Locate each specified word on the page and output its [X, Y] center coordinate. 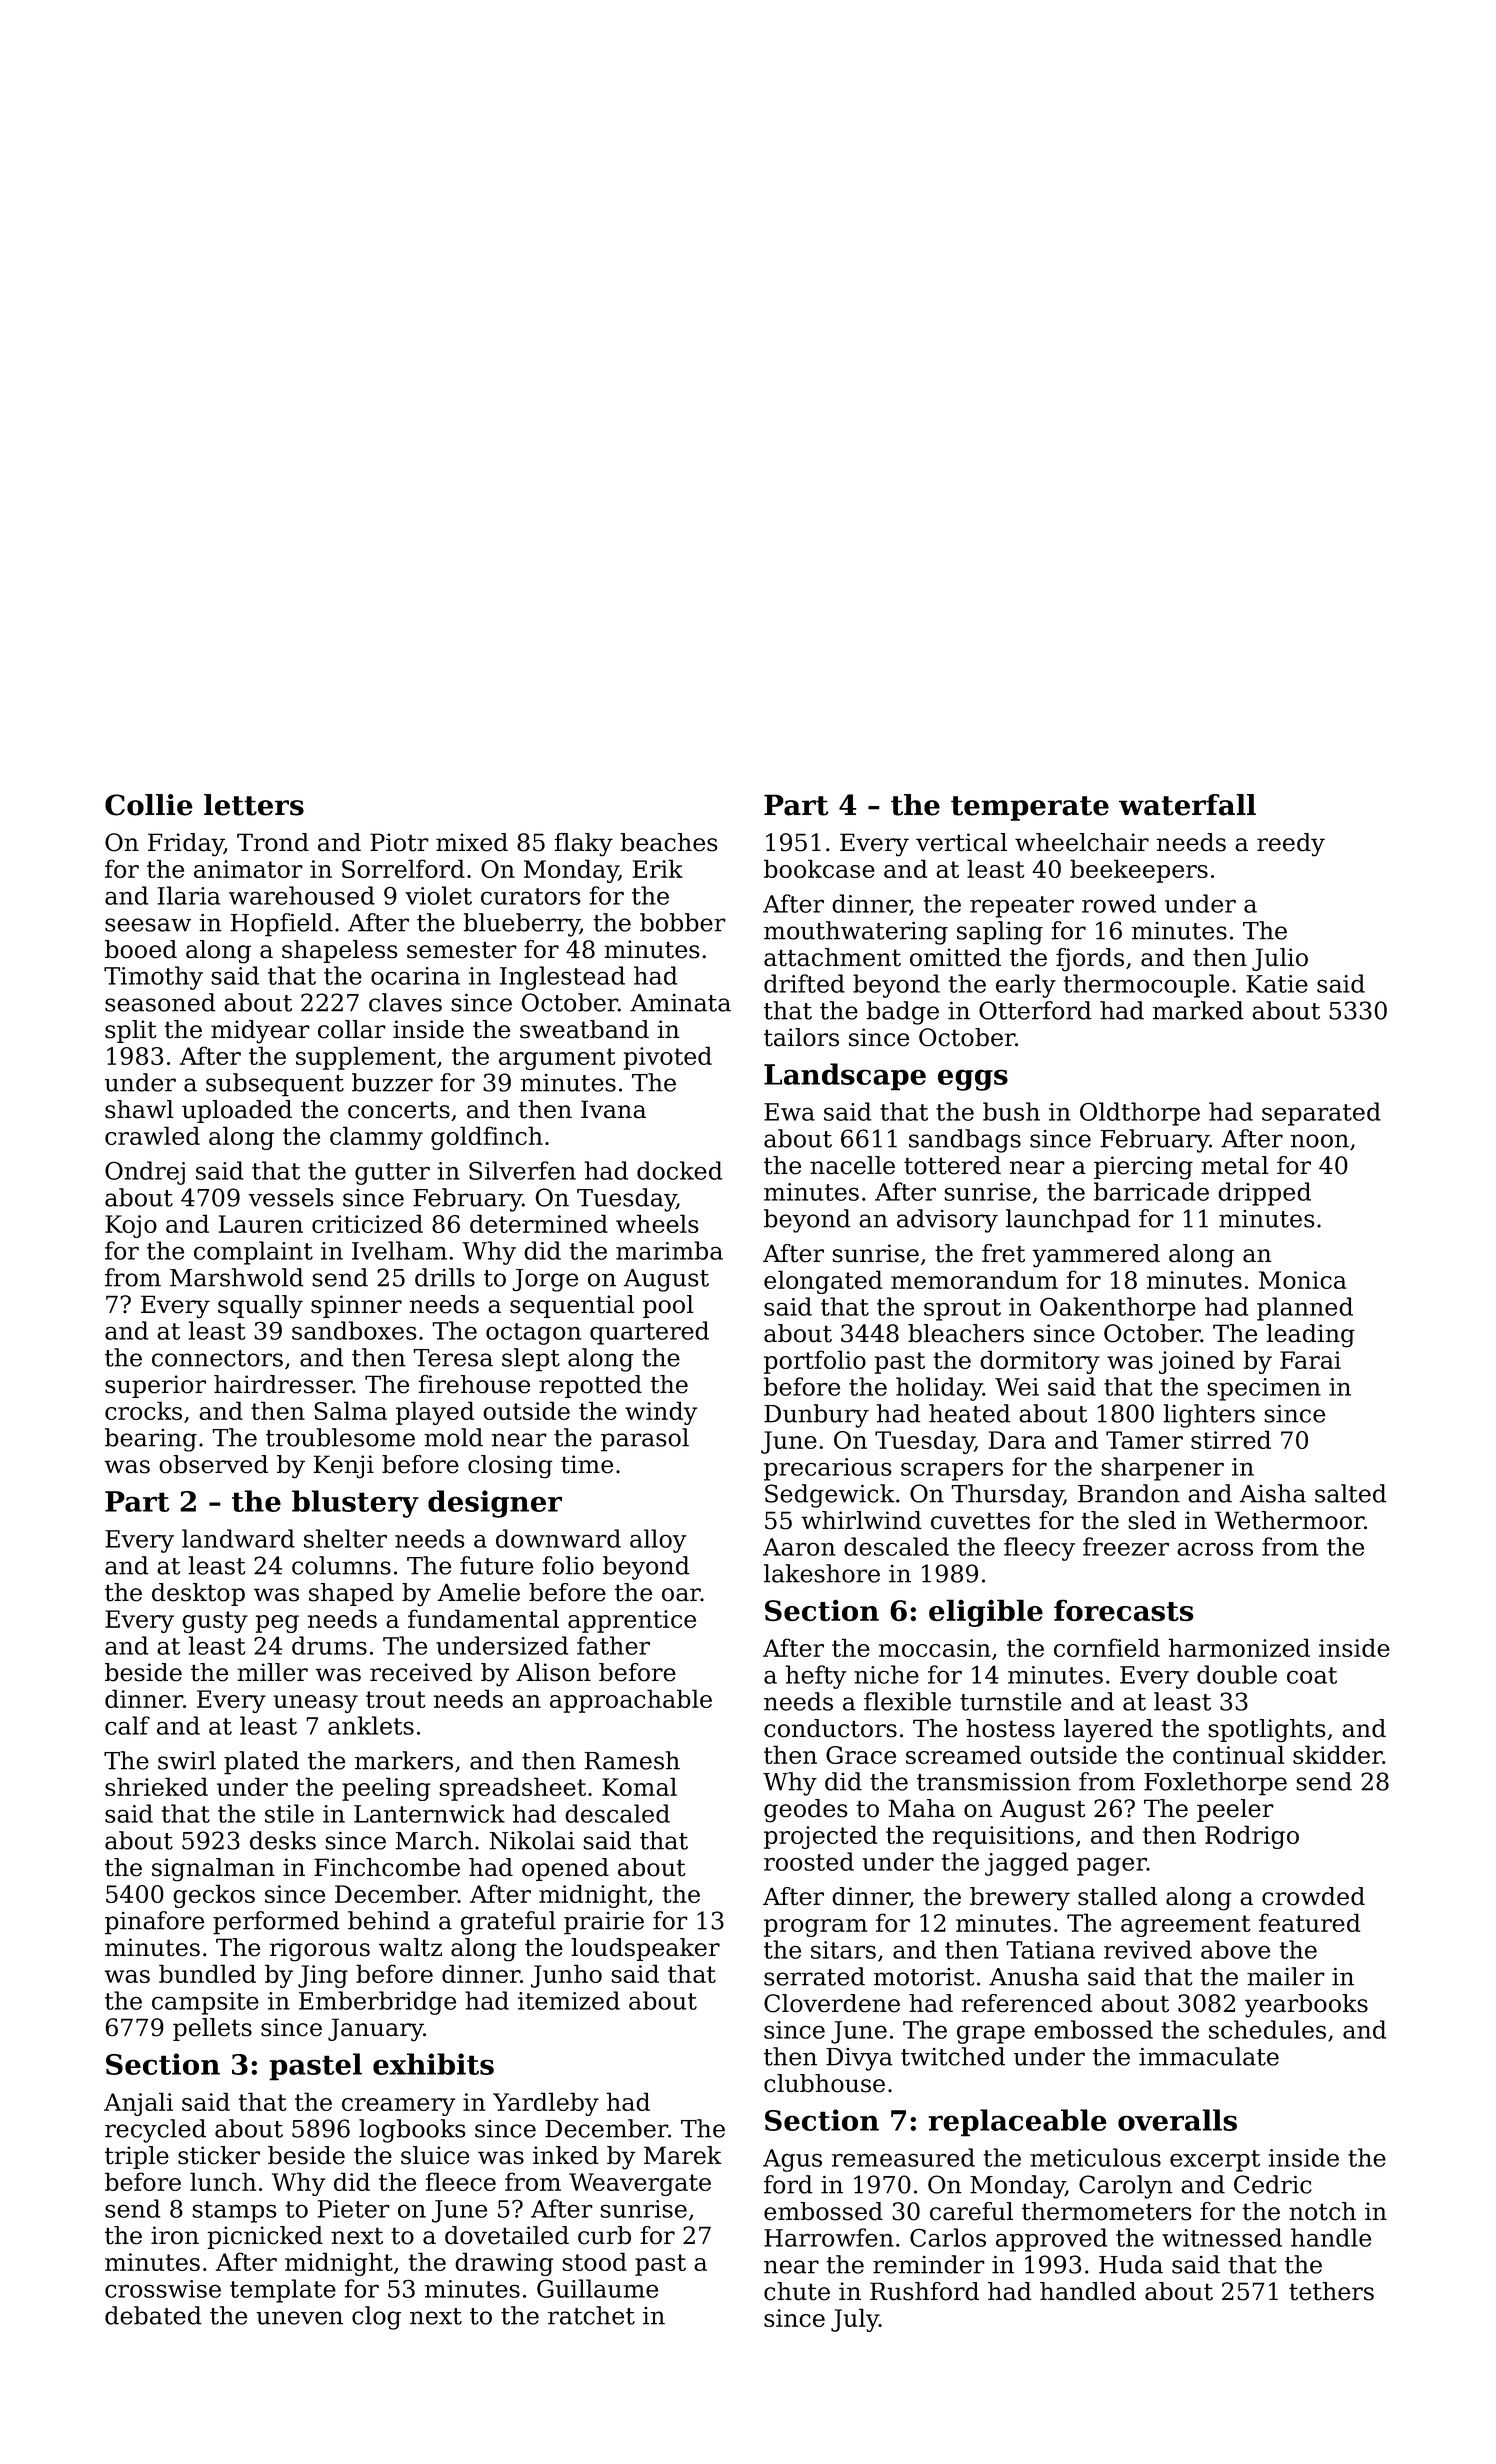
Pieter [354, 2209]
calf [127, 1725]
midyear [260, 1032]
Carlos [948, 2237]
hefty [816, 1677]
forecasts [1124, 1610]
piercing [1143, 1168]
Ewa [789, 1112]
